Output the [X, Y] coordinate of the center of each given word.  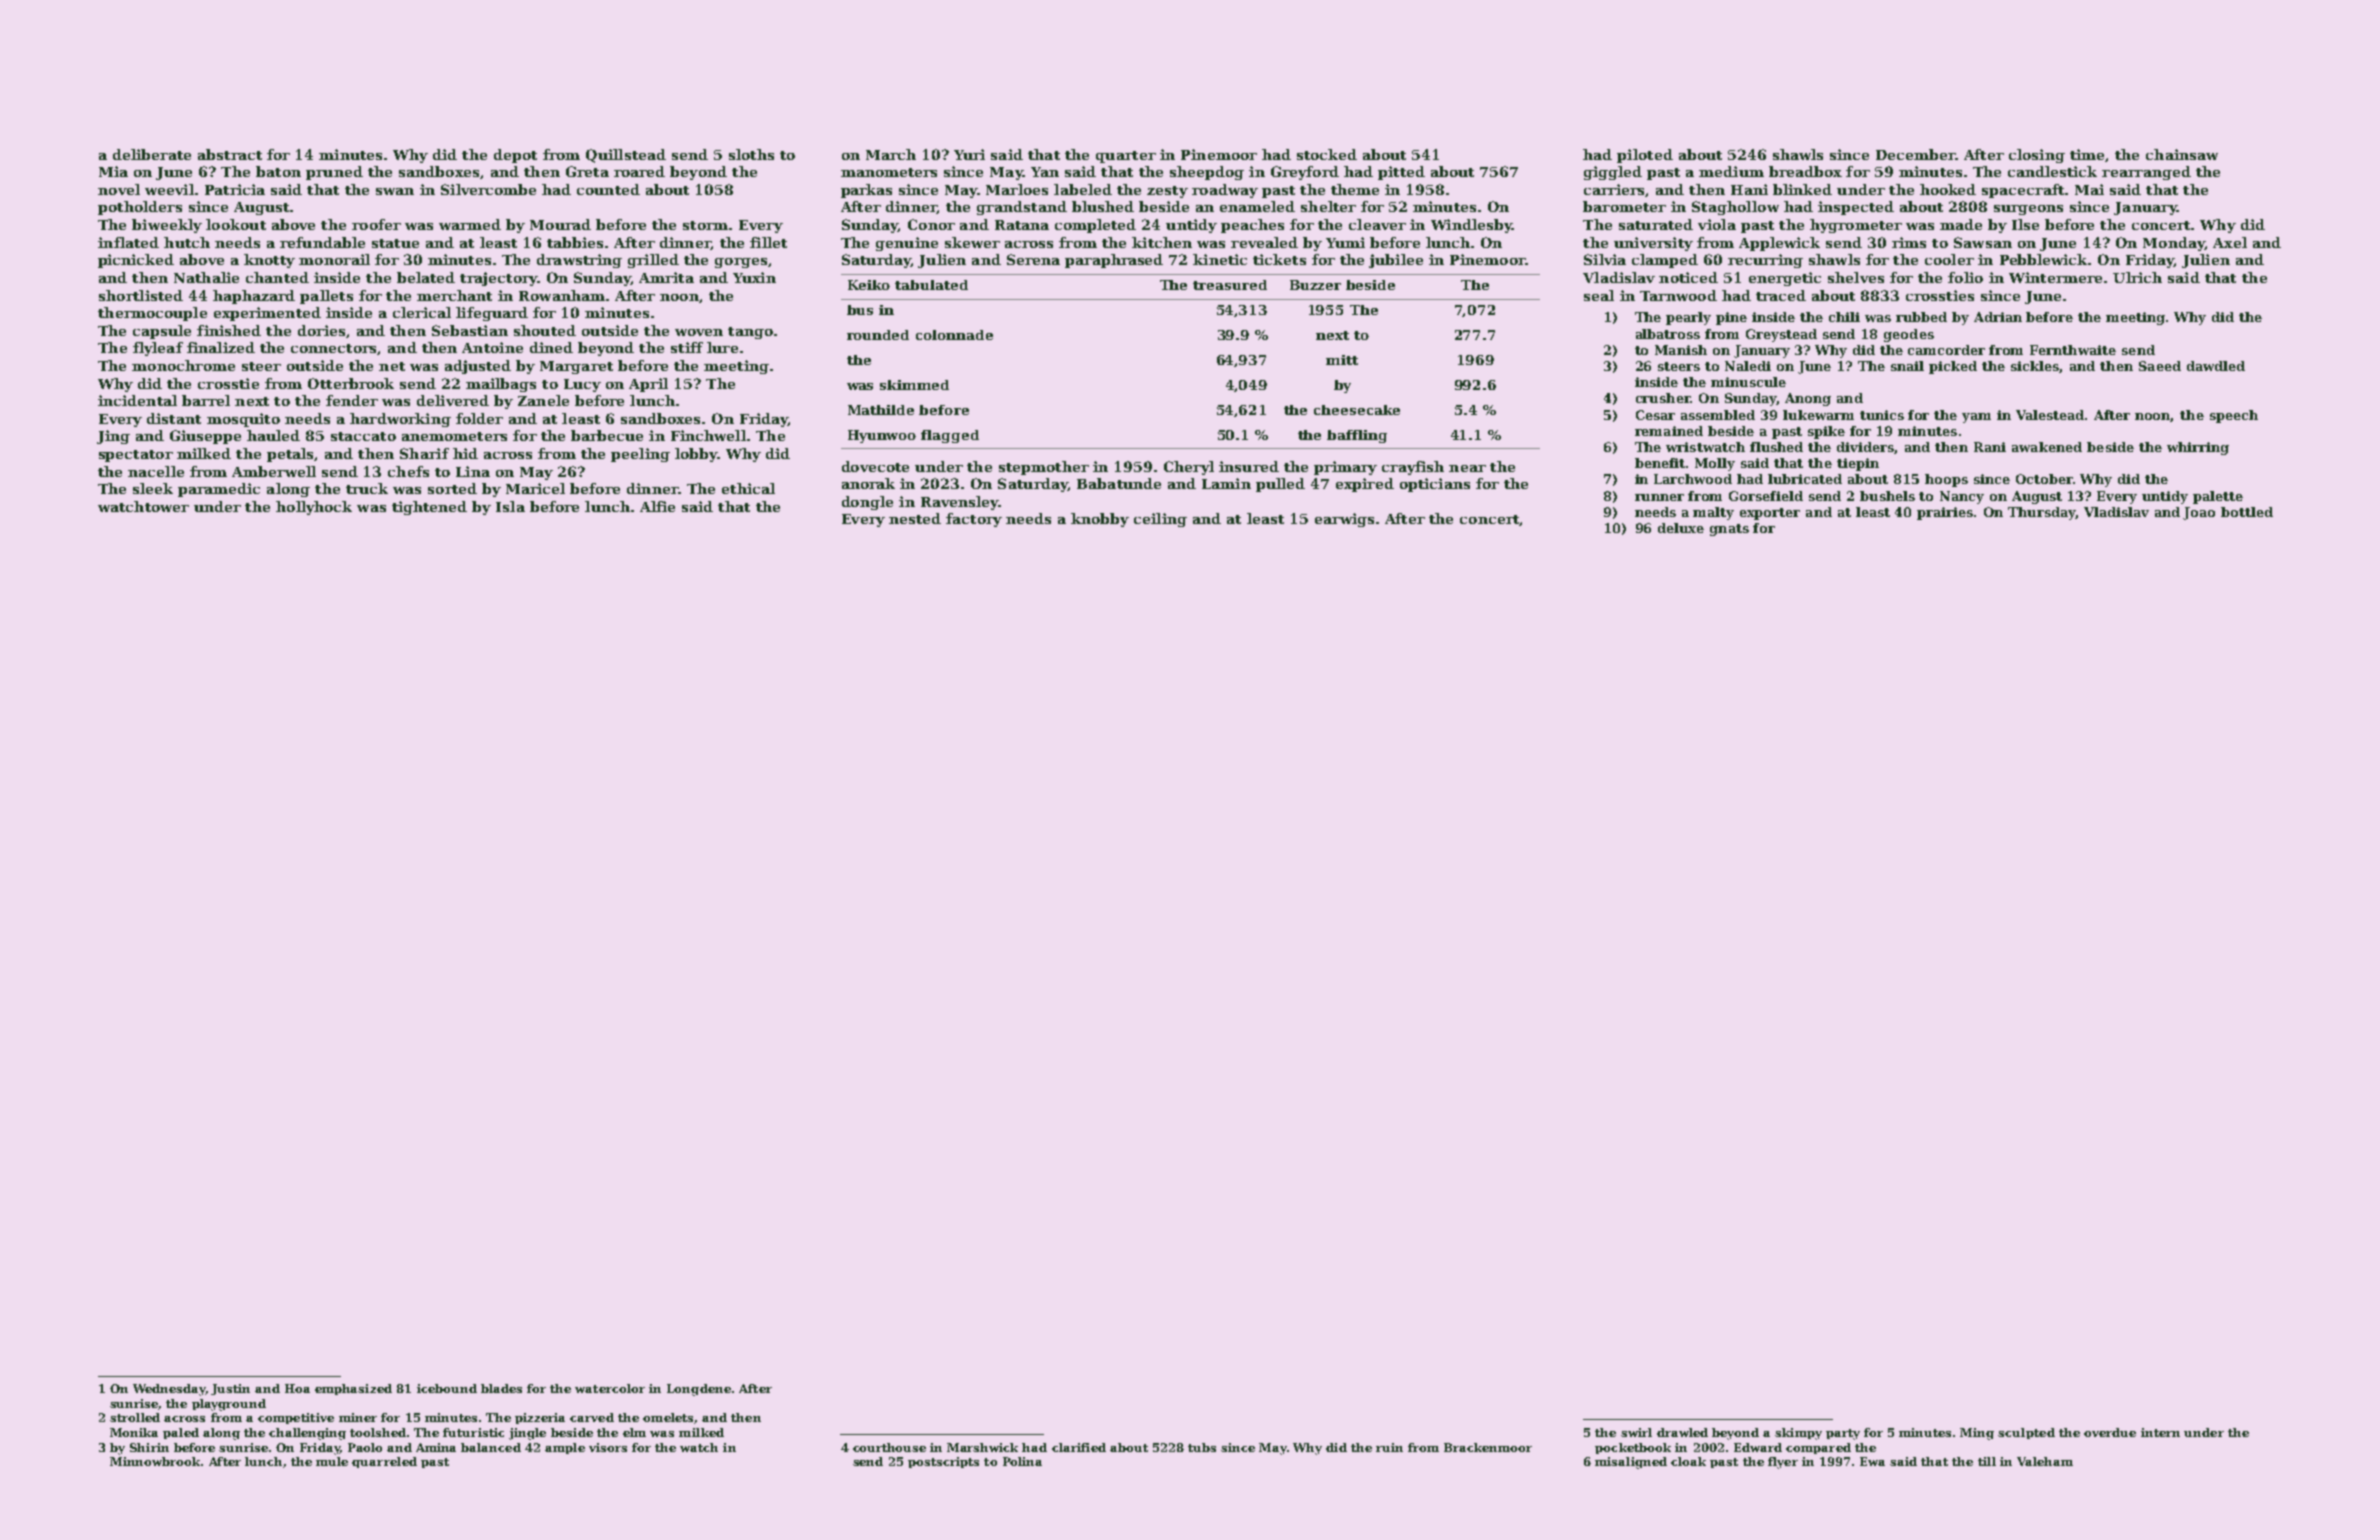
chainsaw [2182, 154]
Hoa [297, 1388]
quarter [1126, 157]
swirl [1636, 1432]
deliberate [152, 154]
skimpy [1798, 1434]
